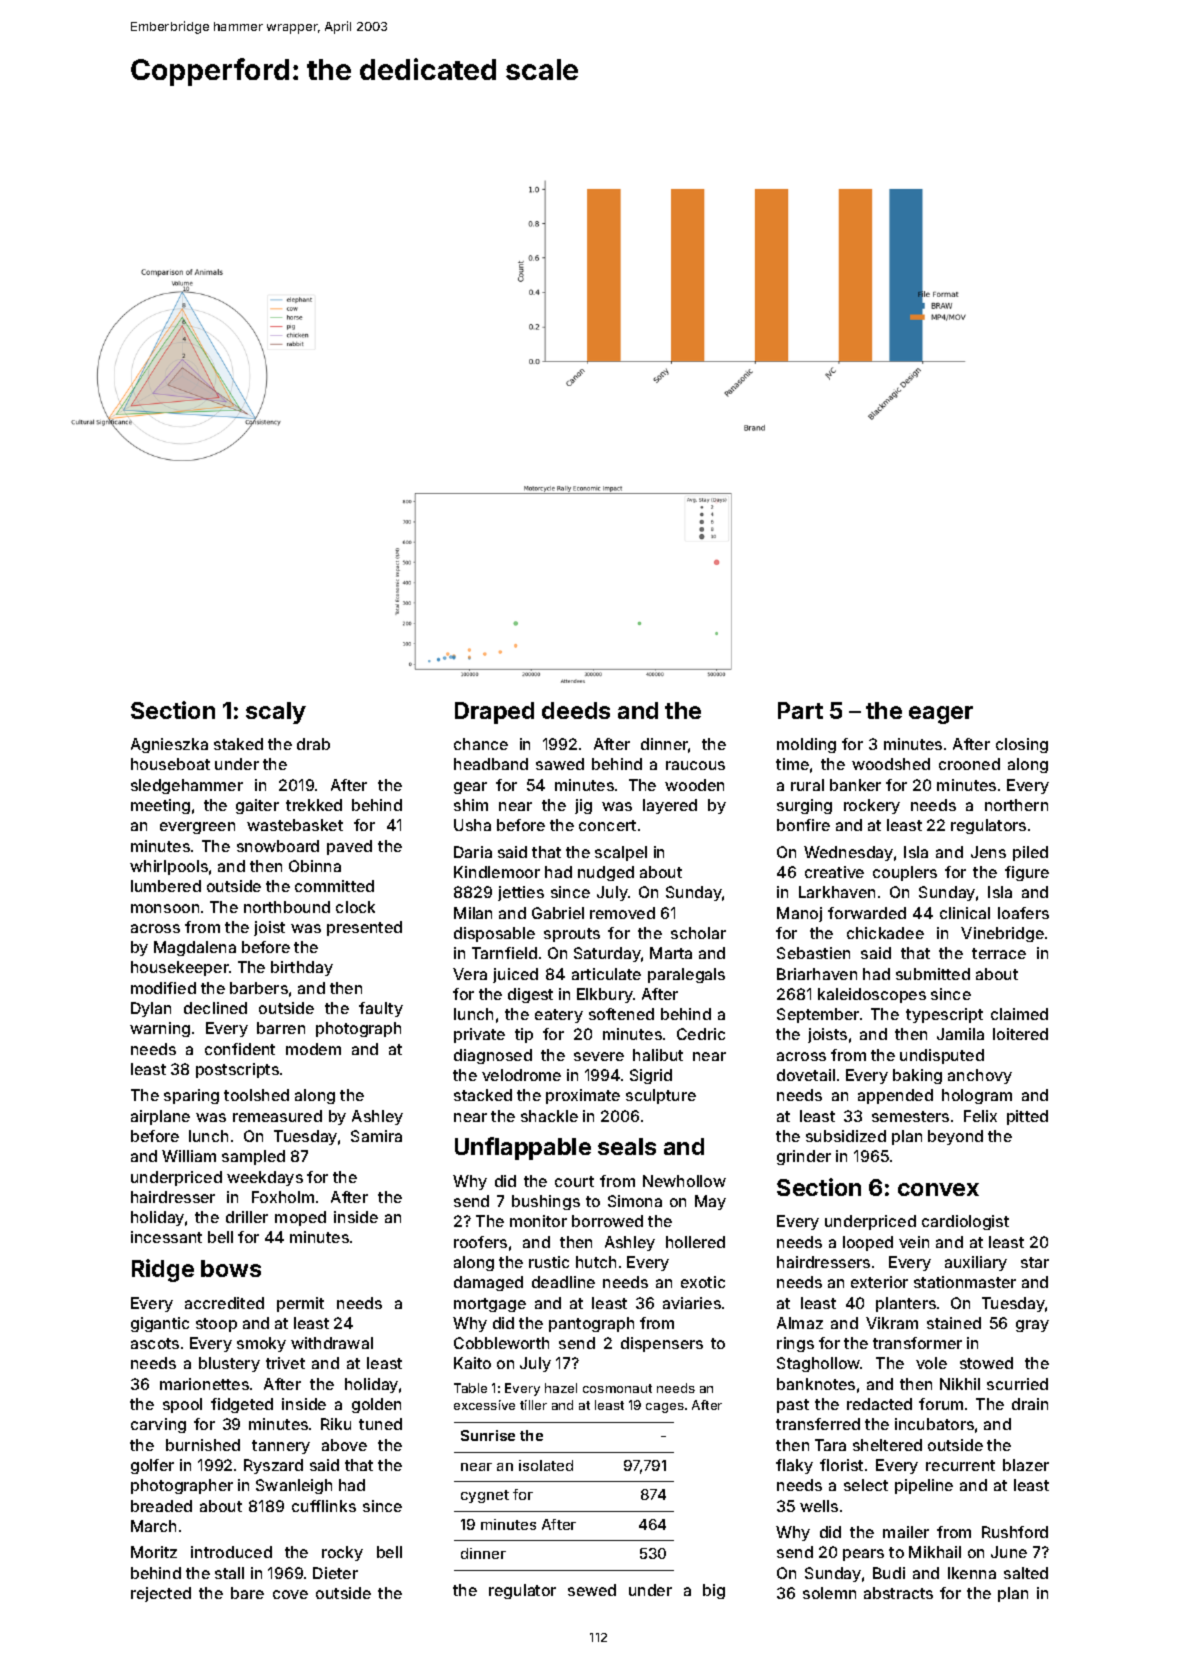 The height and width of the screenshot is (1669, 1180). What do you see at coordinates (364, 928) in the screenshot?
I see `presented` at bounding box center [364, 928].
